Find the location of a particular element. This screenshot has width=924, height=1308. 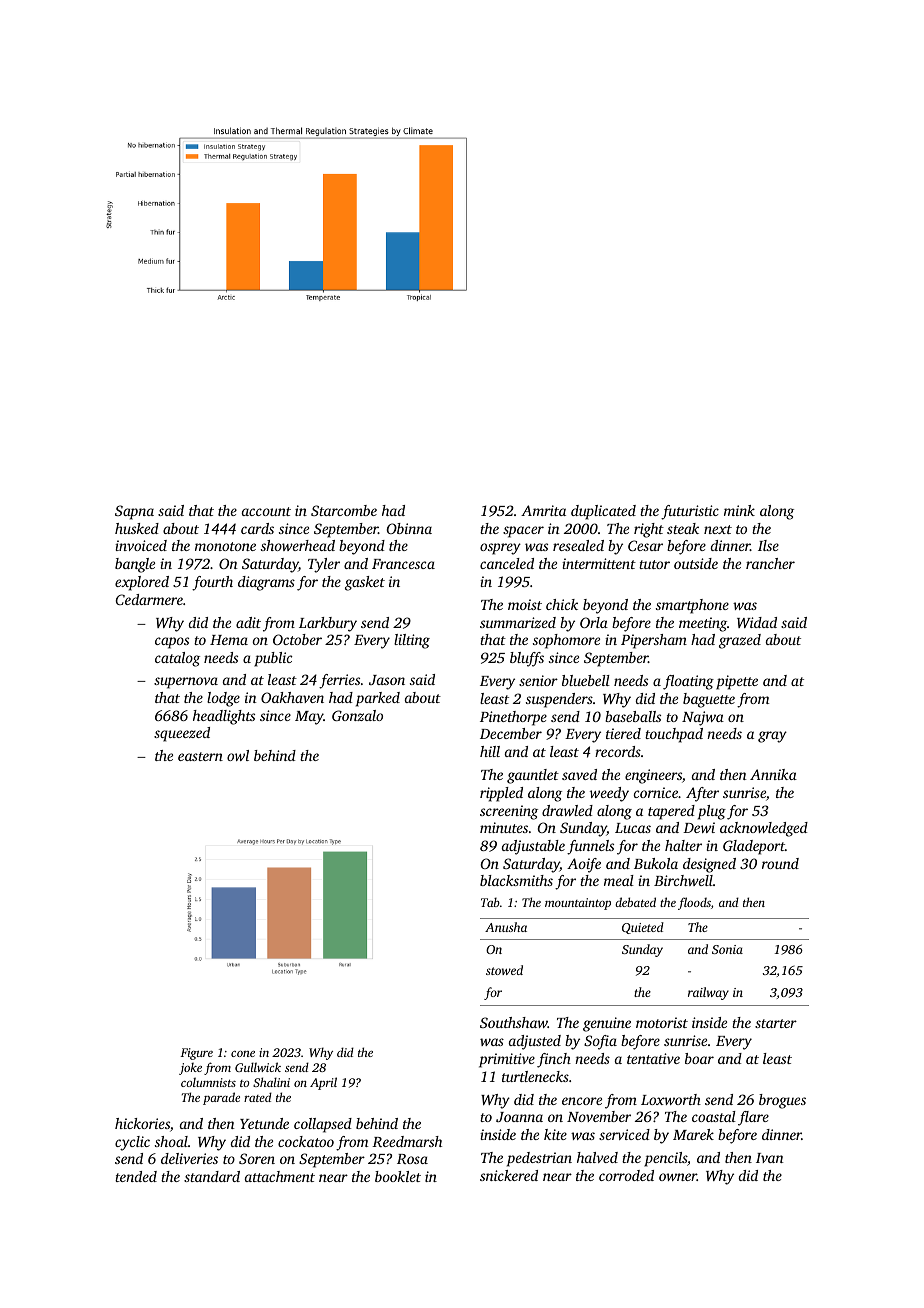

outside is located at coordinates (696, 563).
